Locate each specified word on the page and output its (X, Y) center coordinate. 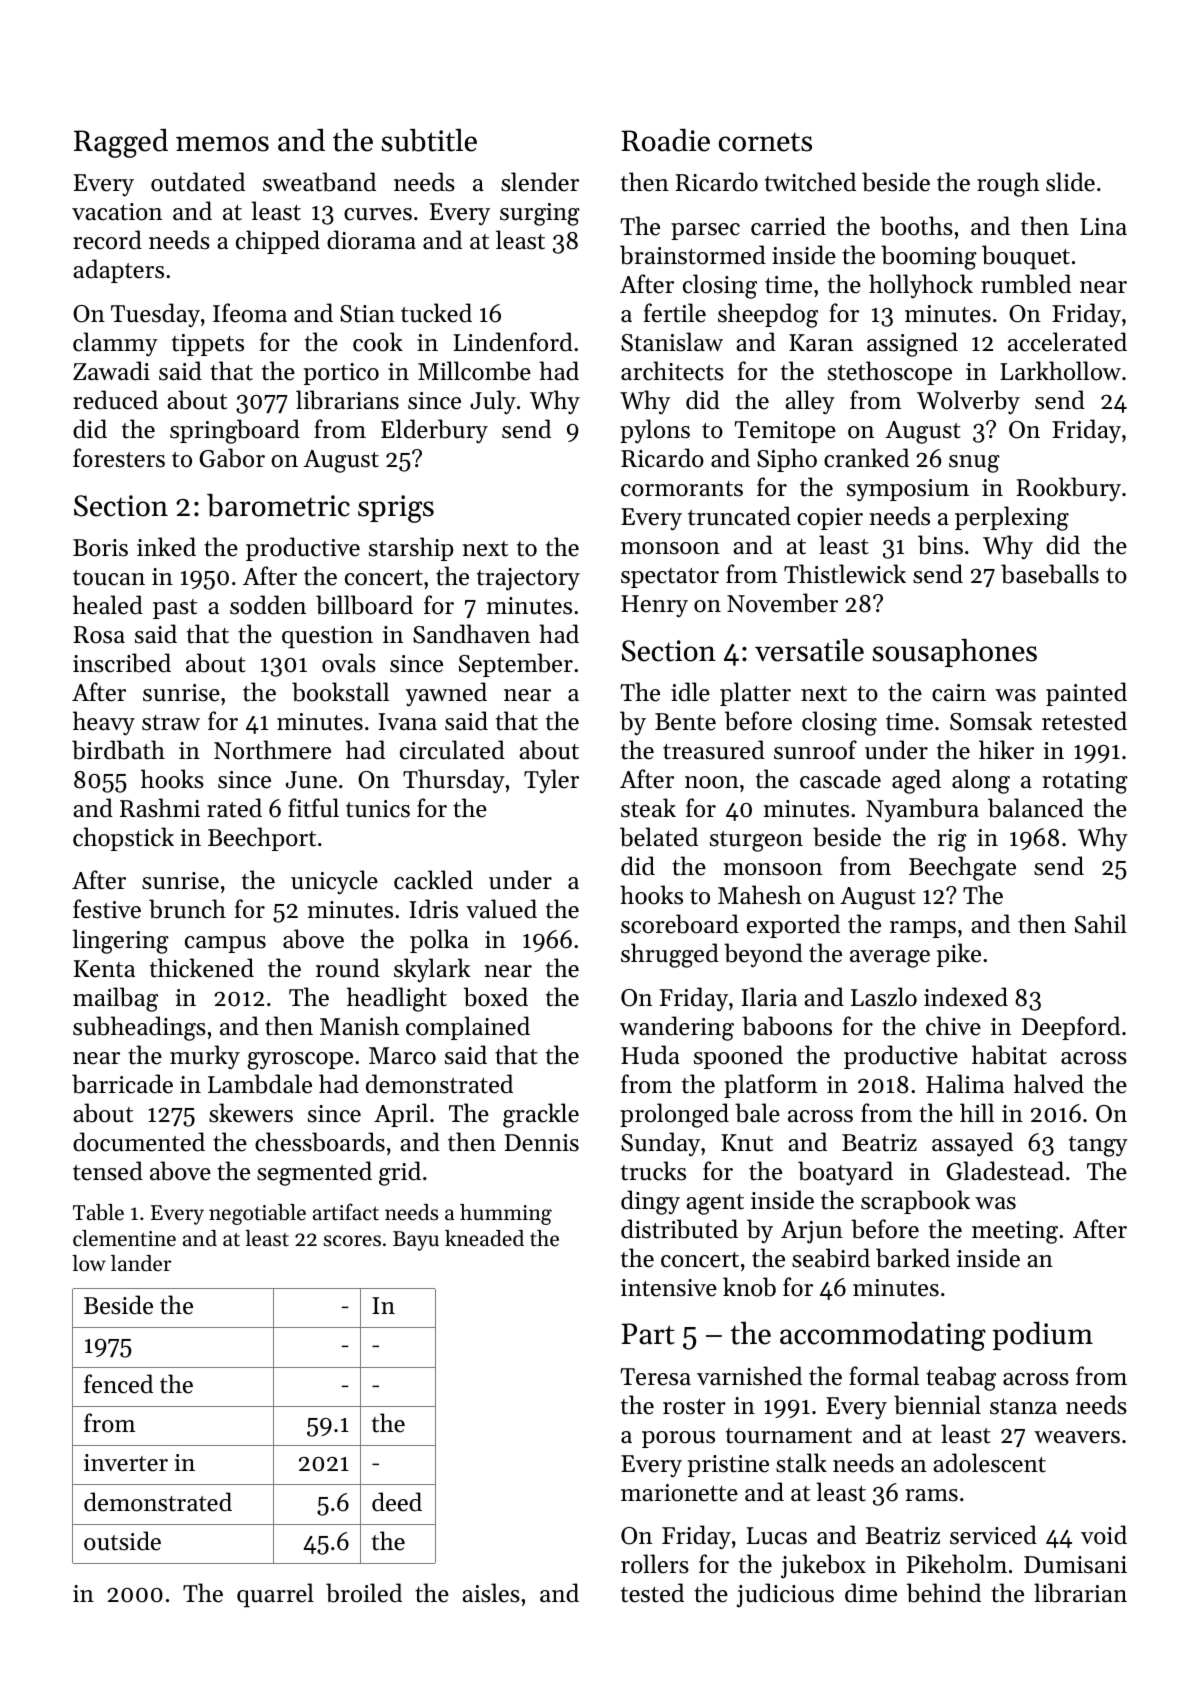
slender (540, 182)
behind (944, 1593)
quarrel (275, 1595)
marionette (679, 1493)
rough (1008, 184)
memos (222, 144)
